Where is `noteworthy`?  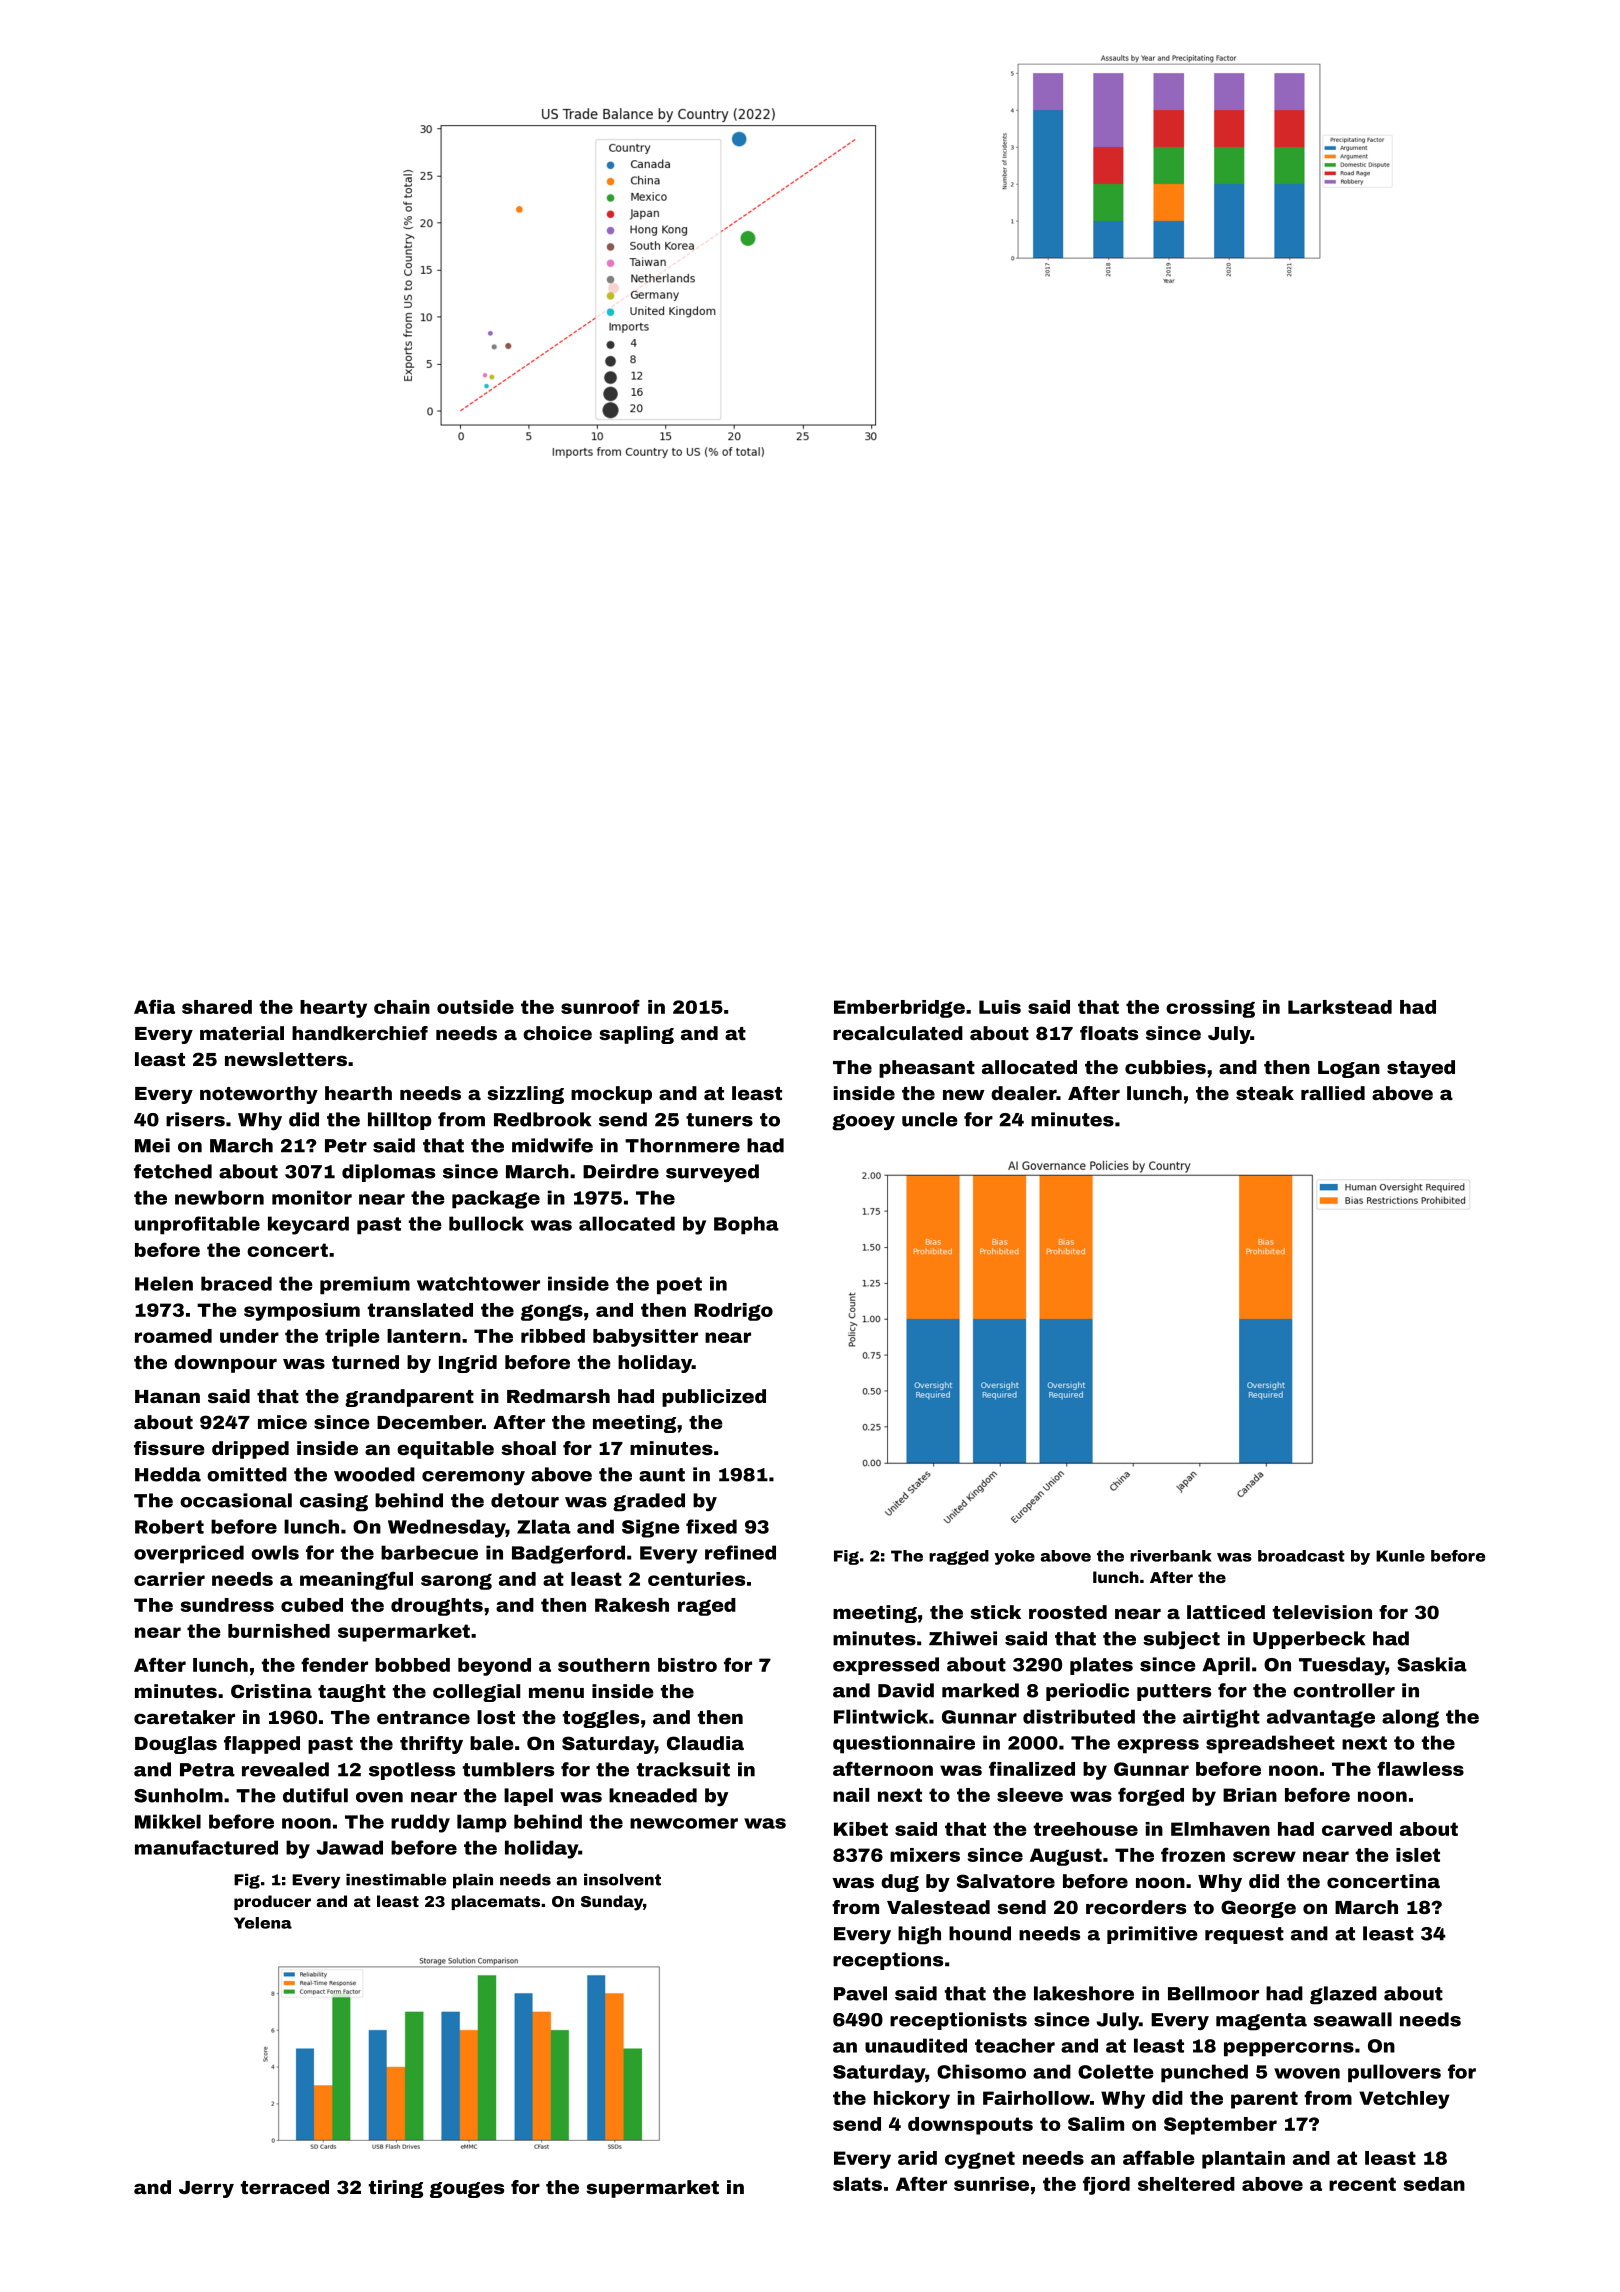
noteworthy is located at coordinates (259, 1095).
